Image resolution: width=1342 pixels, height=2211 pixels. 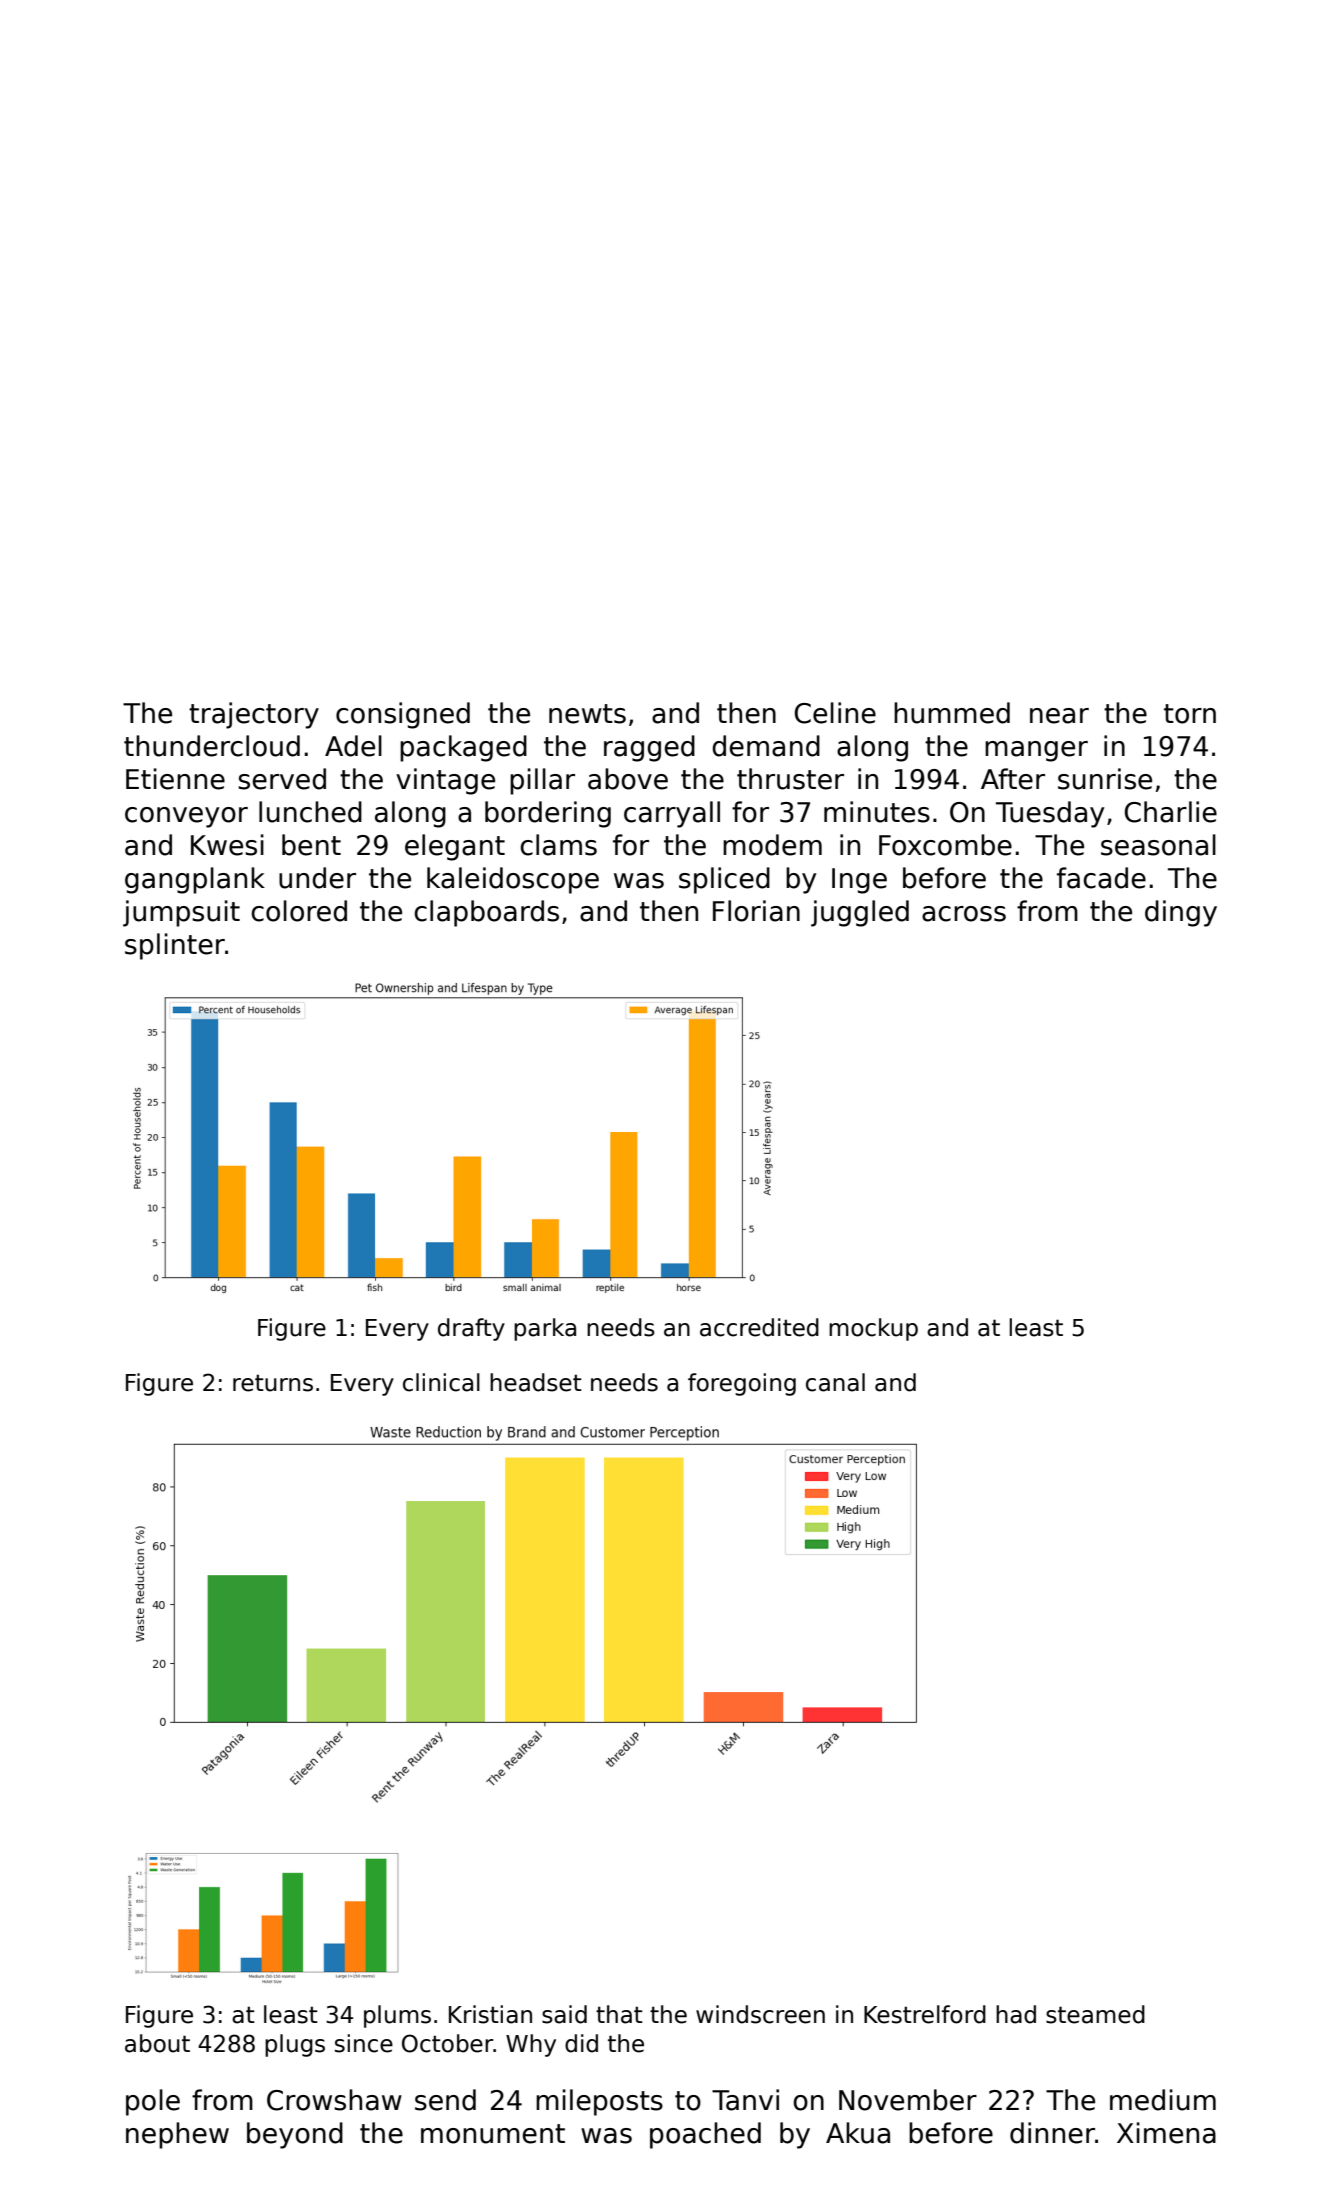 What do you see at coordinates (587, 714) in the page?
I see `newts` at bounding box center [587, 714].
